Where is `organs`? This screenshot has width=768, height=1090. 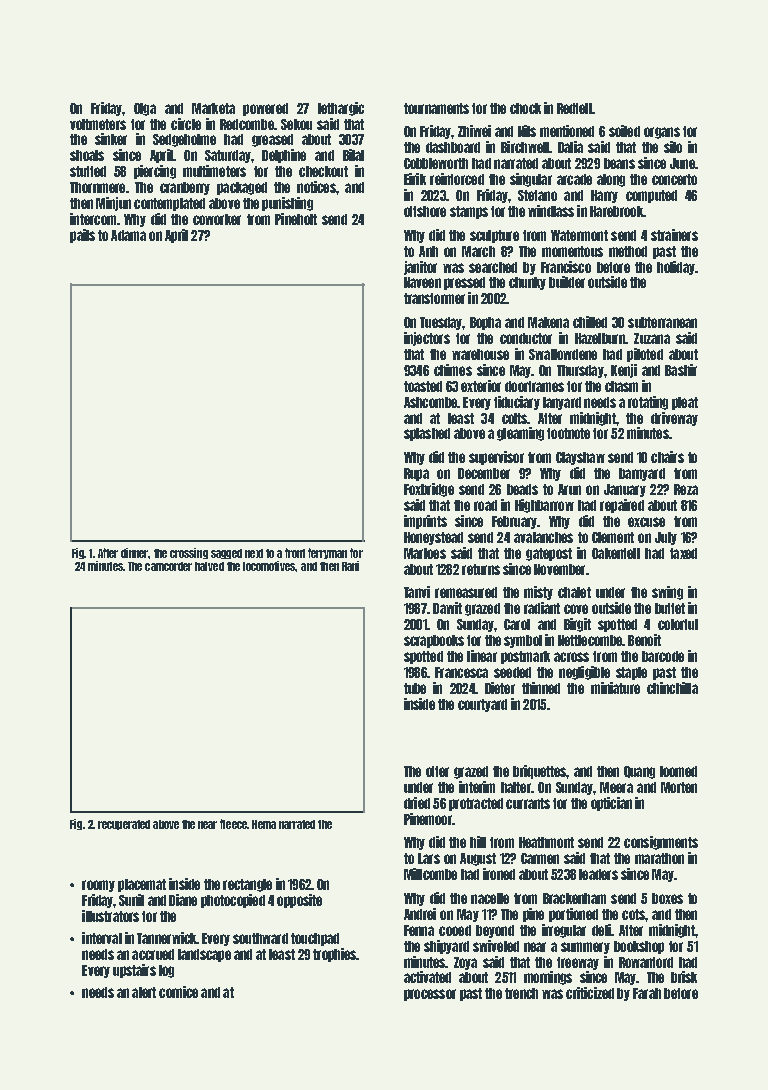 organs is located at coordinates (662, 133).
